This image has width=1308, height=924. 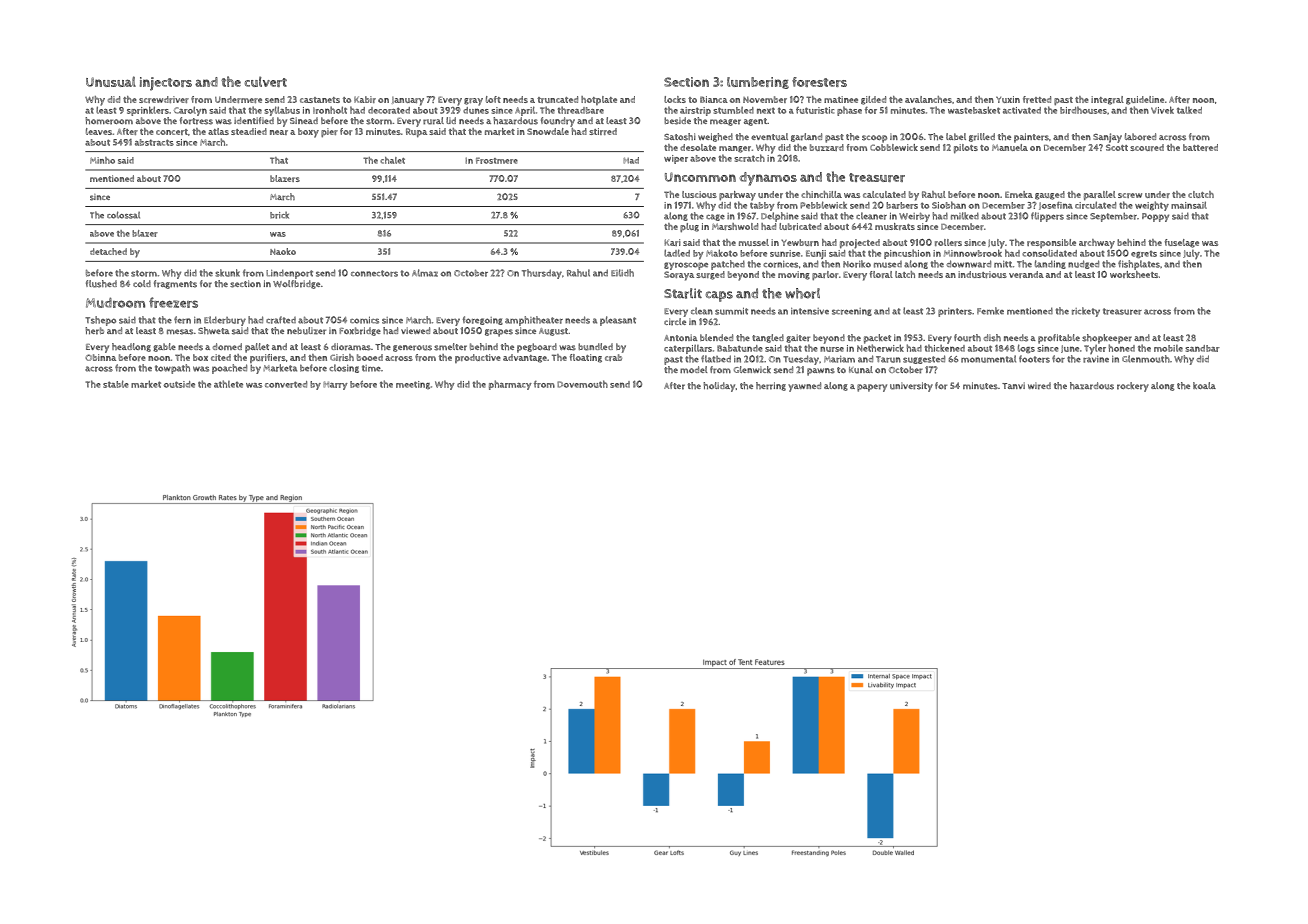 What do you see at coordinates (758, 83) in the image?
I see `lumbering` at bounding box center [758, 83].
